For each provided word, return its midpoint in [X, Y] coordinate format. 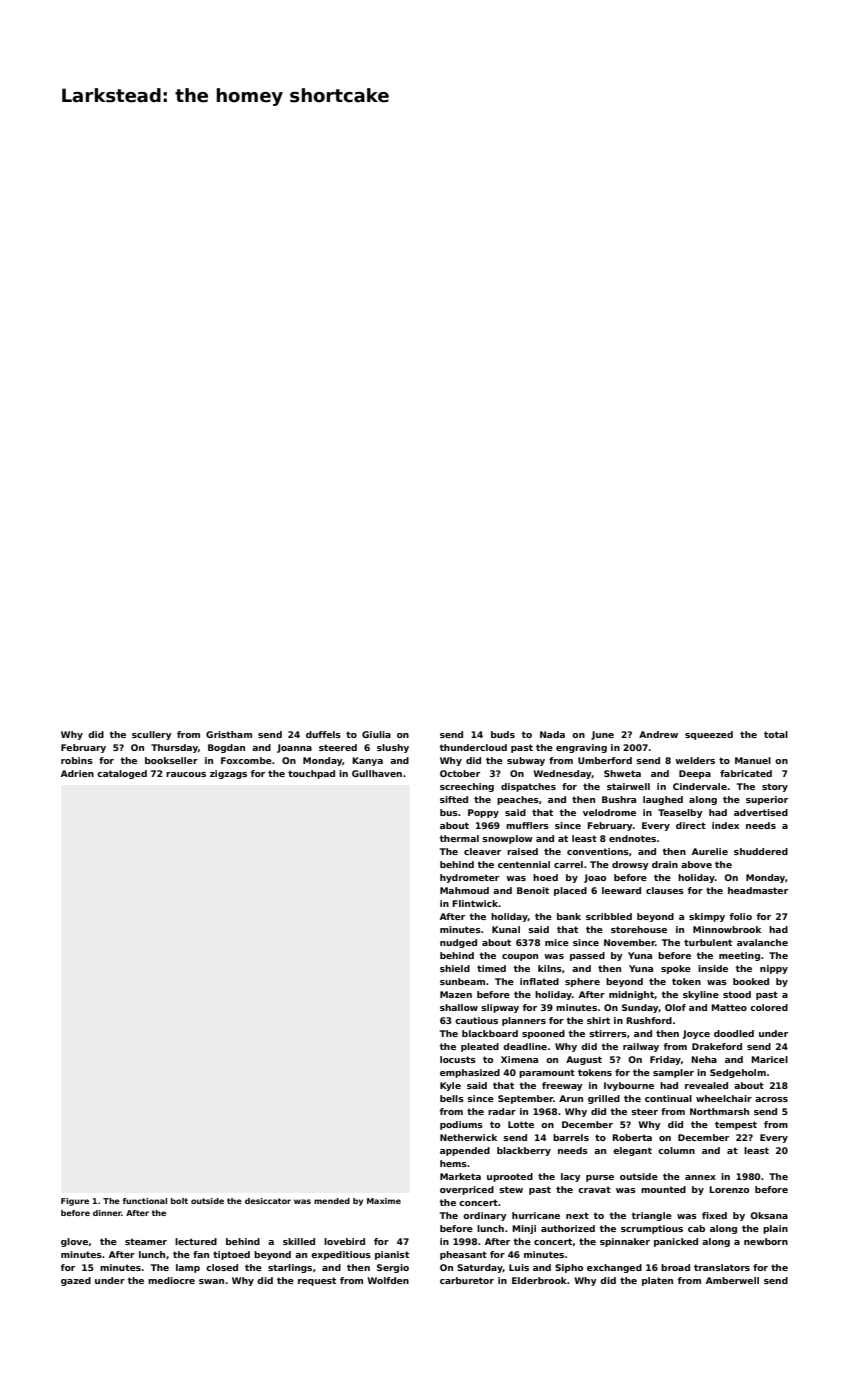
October [460, 773]
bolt [179, 1201]
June [602, 735]
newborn [766, 1241]
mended [332, 1201]
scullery [152, 735]
